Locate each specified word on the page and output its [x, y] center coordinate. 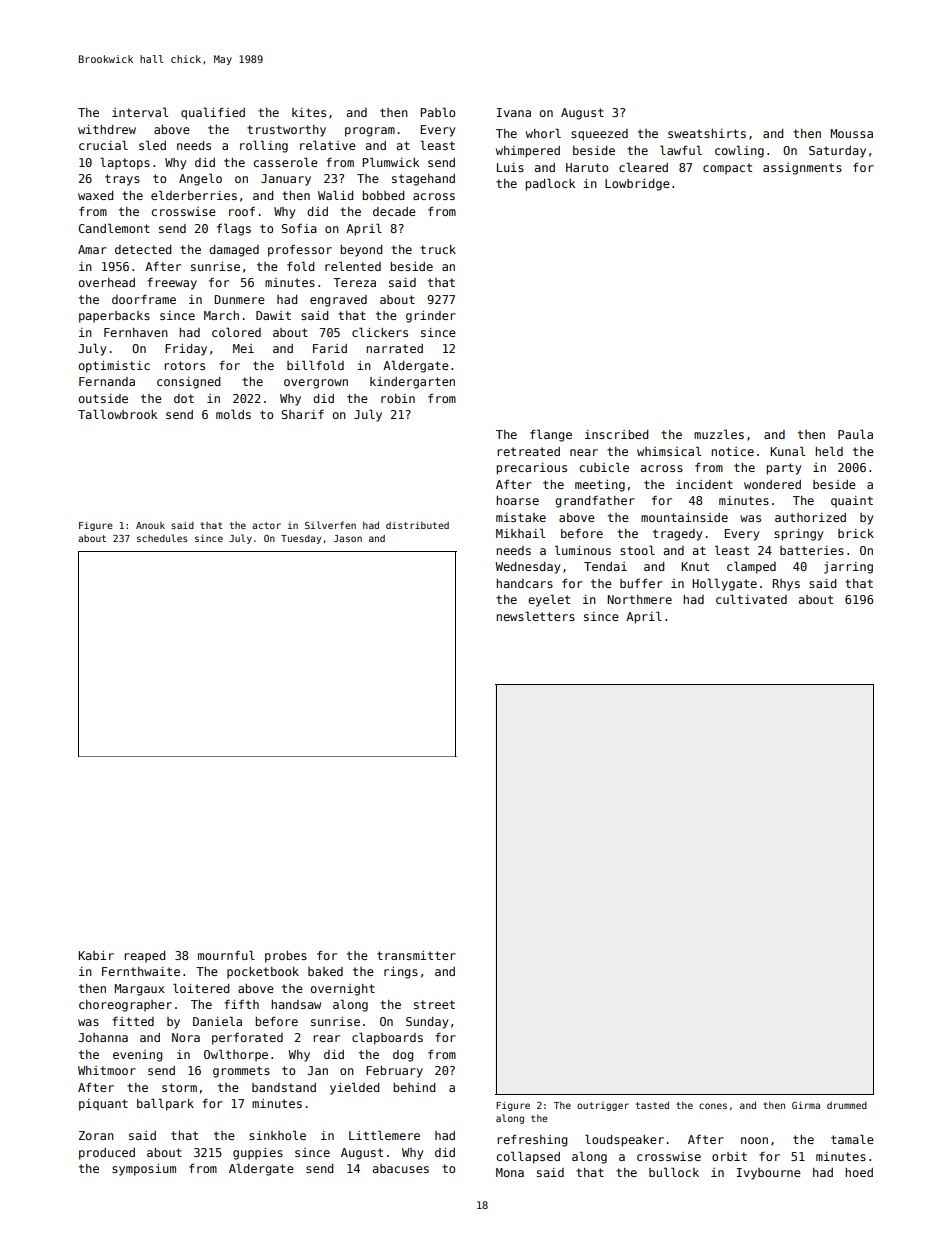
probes [286, 957]
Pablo [437, 112]
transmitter [416, 955]
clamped [751, 567]
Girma [806, 1105]
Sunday [427, 1023]
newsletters [535, 616]
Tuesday [301, 539]
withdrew [107, 129]
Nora [186, 1037]
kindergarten [412, 383]
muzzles [719, 434]
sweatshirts [707, 133]
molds [233, 414]
